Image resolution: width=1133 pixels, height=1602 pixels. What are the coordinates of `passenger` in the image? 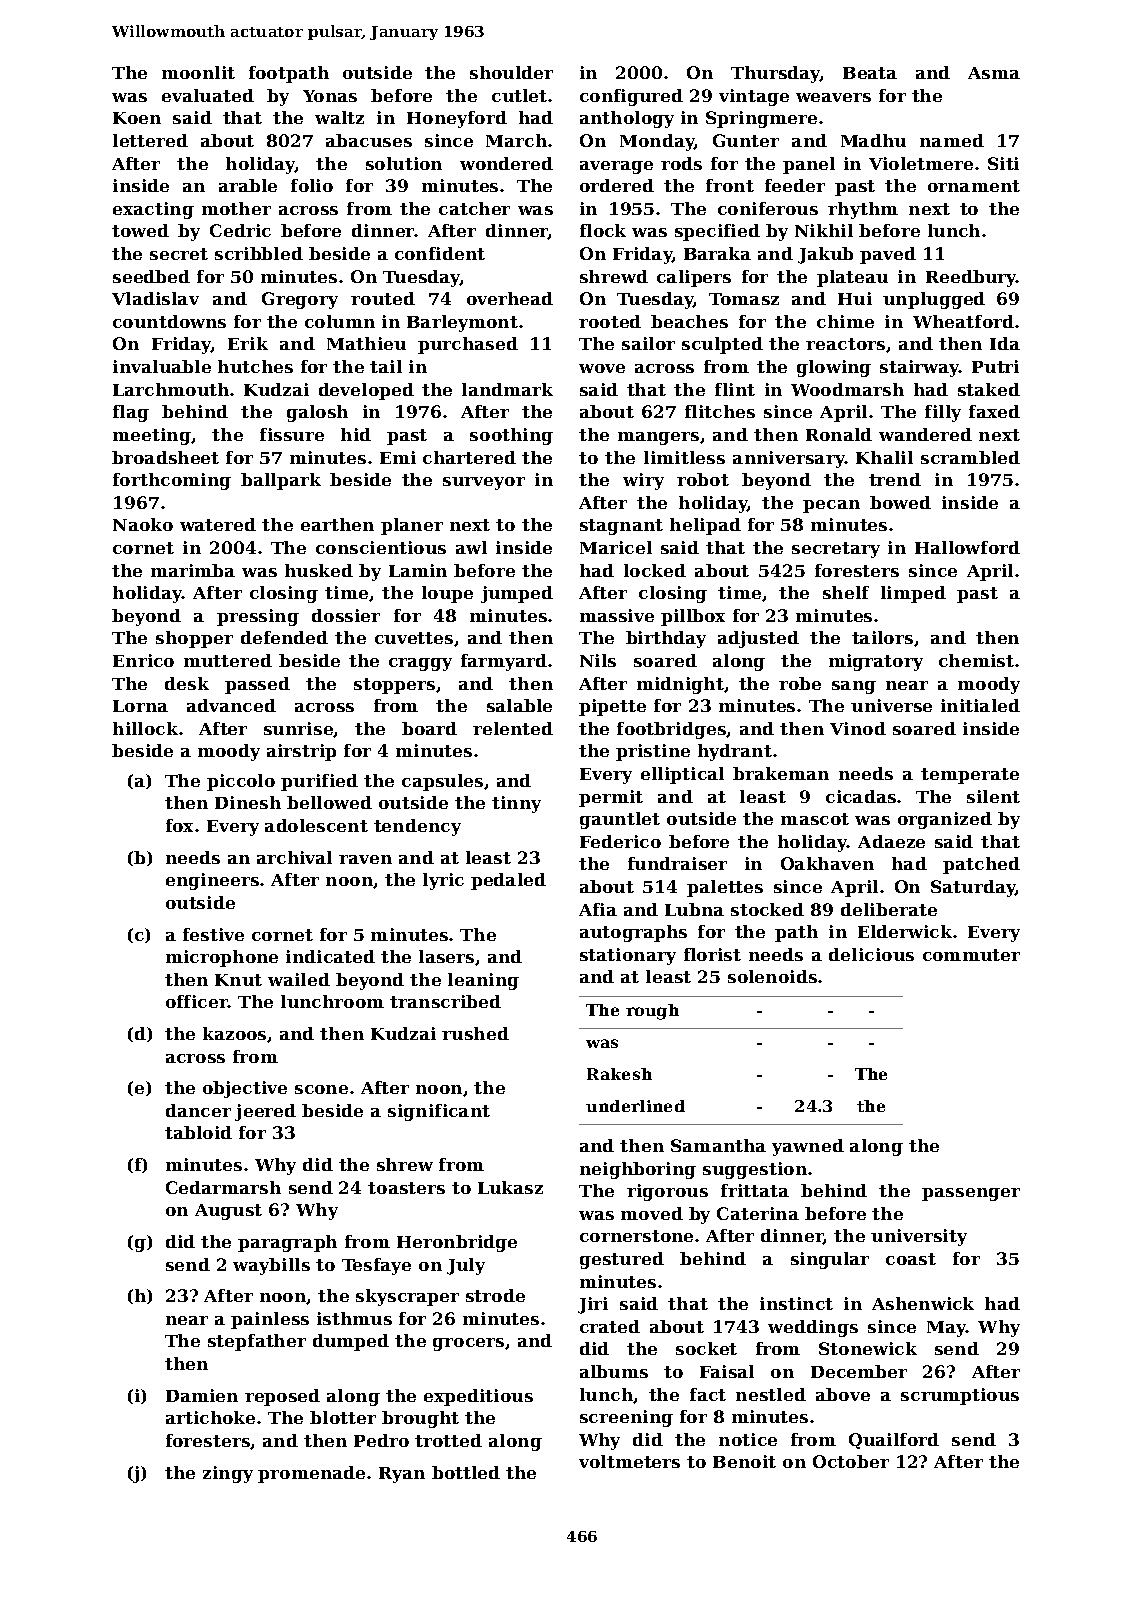 It's located at (971, 1194).
